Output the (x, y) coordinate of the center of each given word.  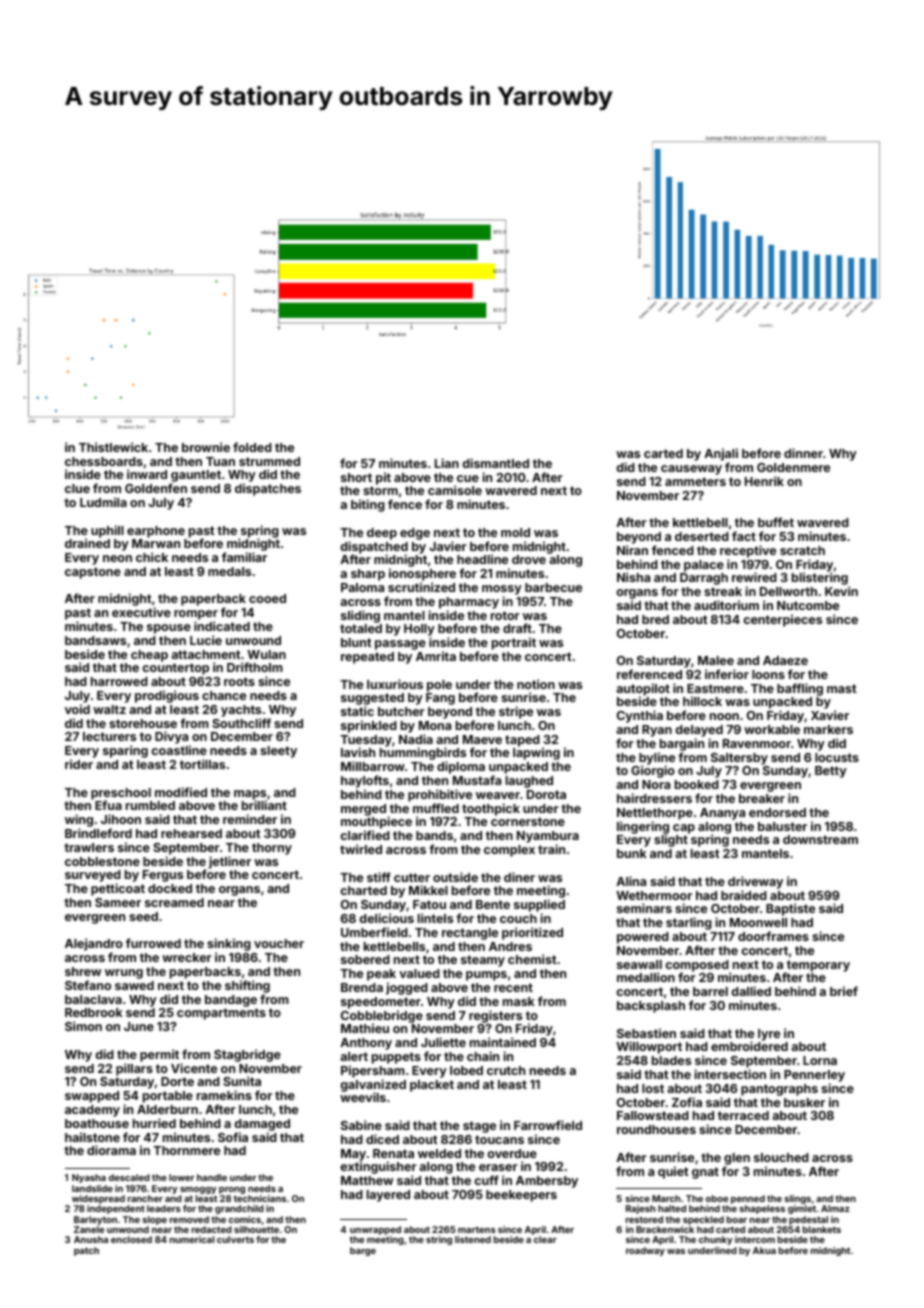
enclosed (131, 1239)
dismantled (495, 463)
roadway (645, 1251)
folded (252, 447)
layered (388, 1196)
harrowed (119, 681)
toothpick (491, 809)
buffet (776, 522)
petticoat (118, 889)
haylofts (365, 781)
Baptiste (790, 909)
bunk (632, 853)
